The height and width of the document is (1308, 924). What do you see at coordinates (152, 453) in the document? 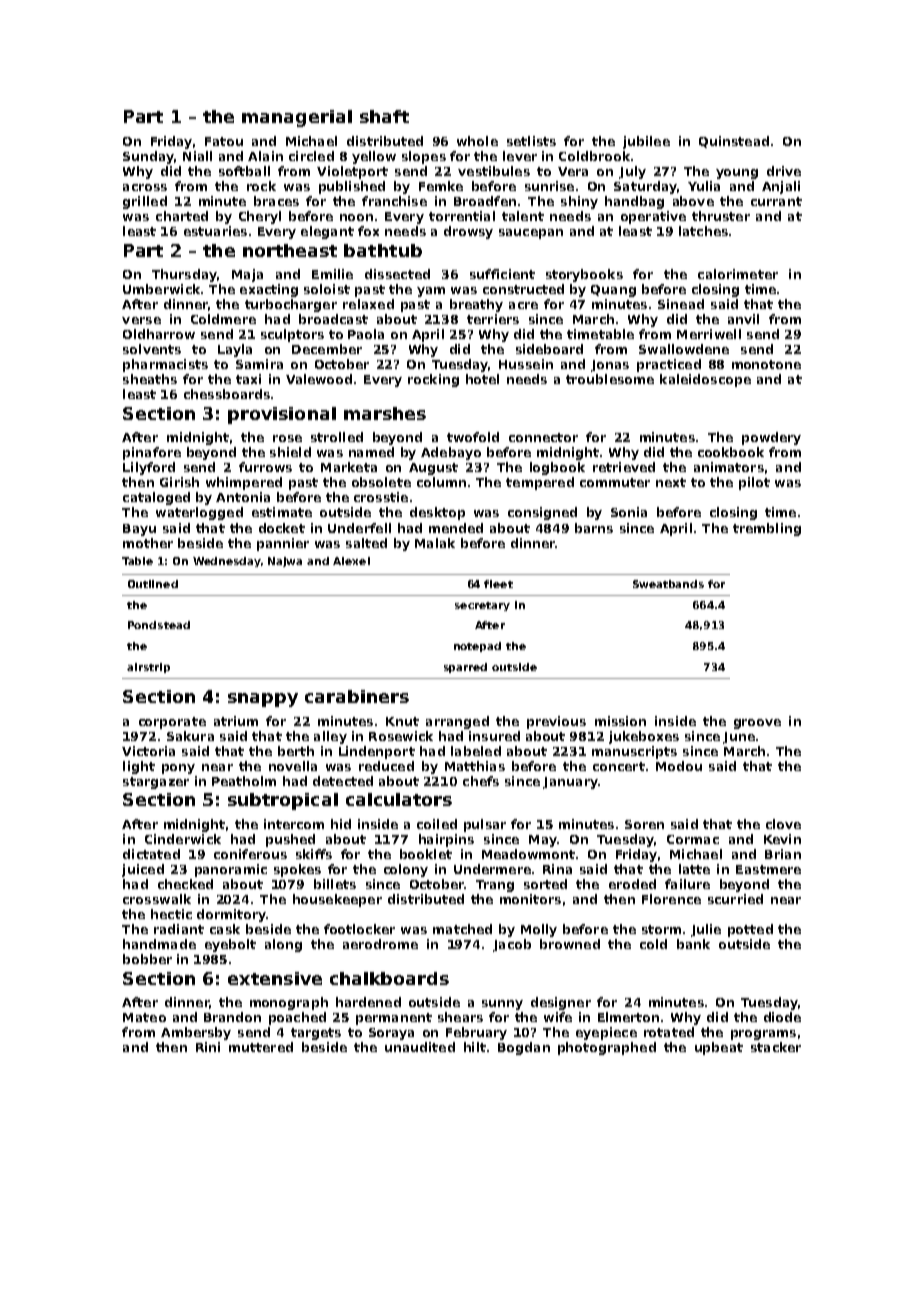
I see `pinafore` at bounding box center [152, 453].
